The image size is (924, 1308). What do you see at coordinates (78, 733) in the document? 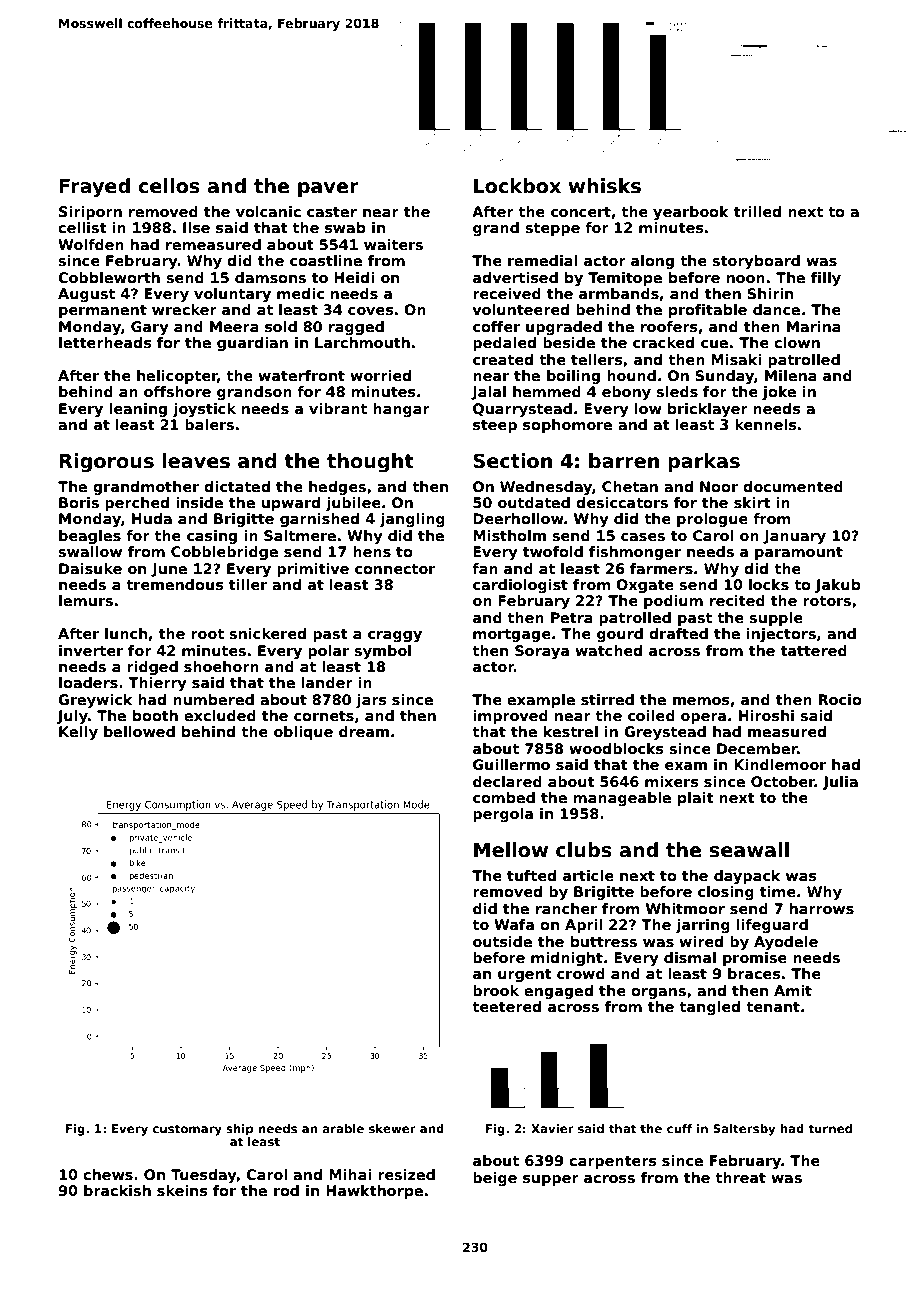
I see `Kelly` at bounding box center [78, 733].
